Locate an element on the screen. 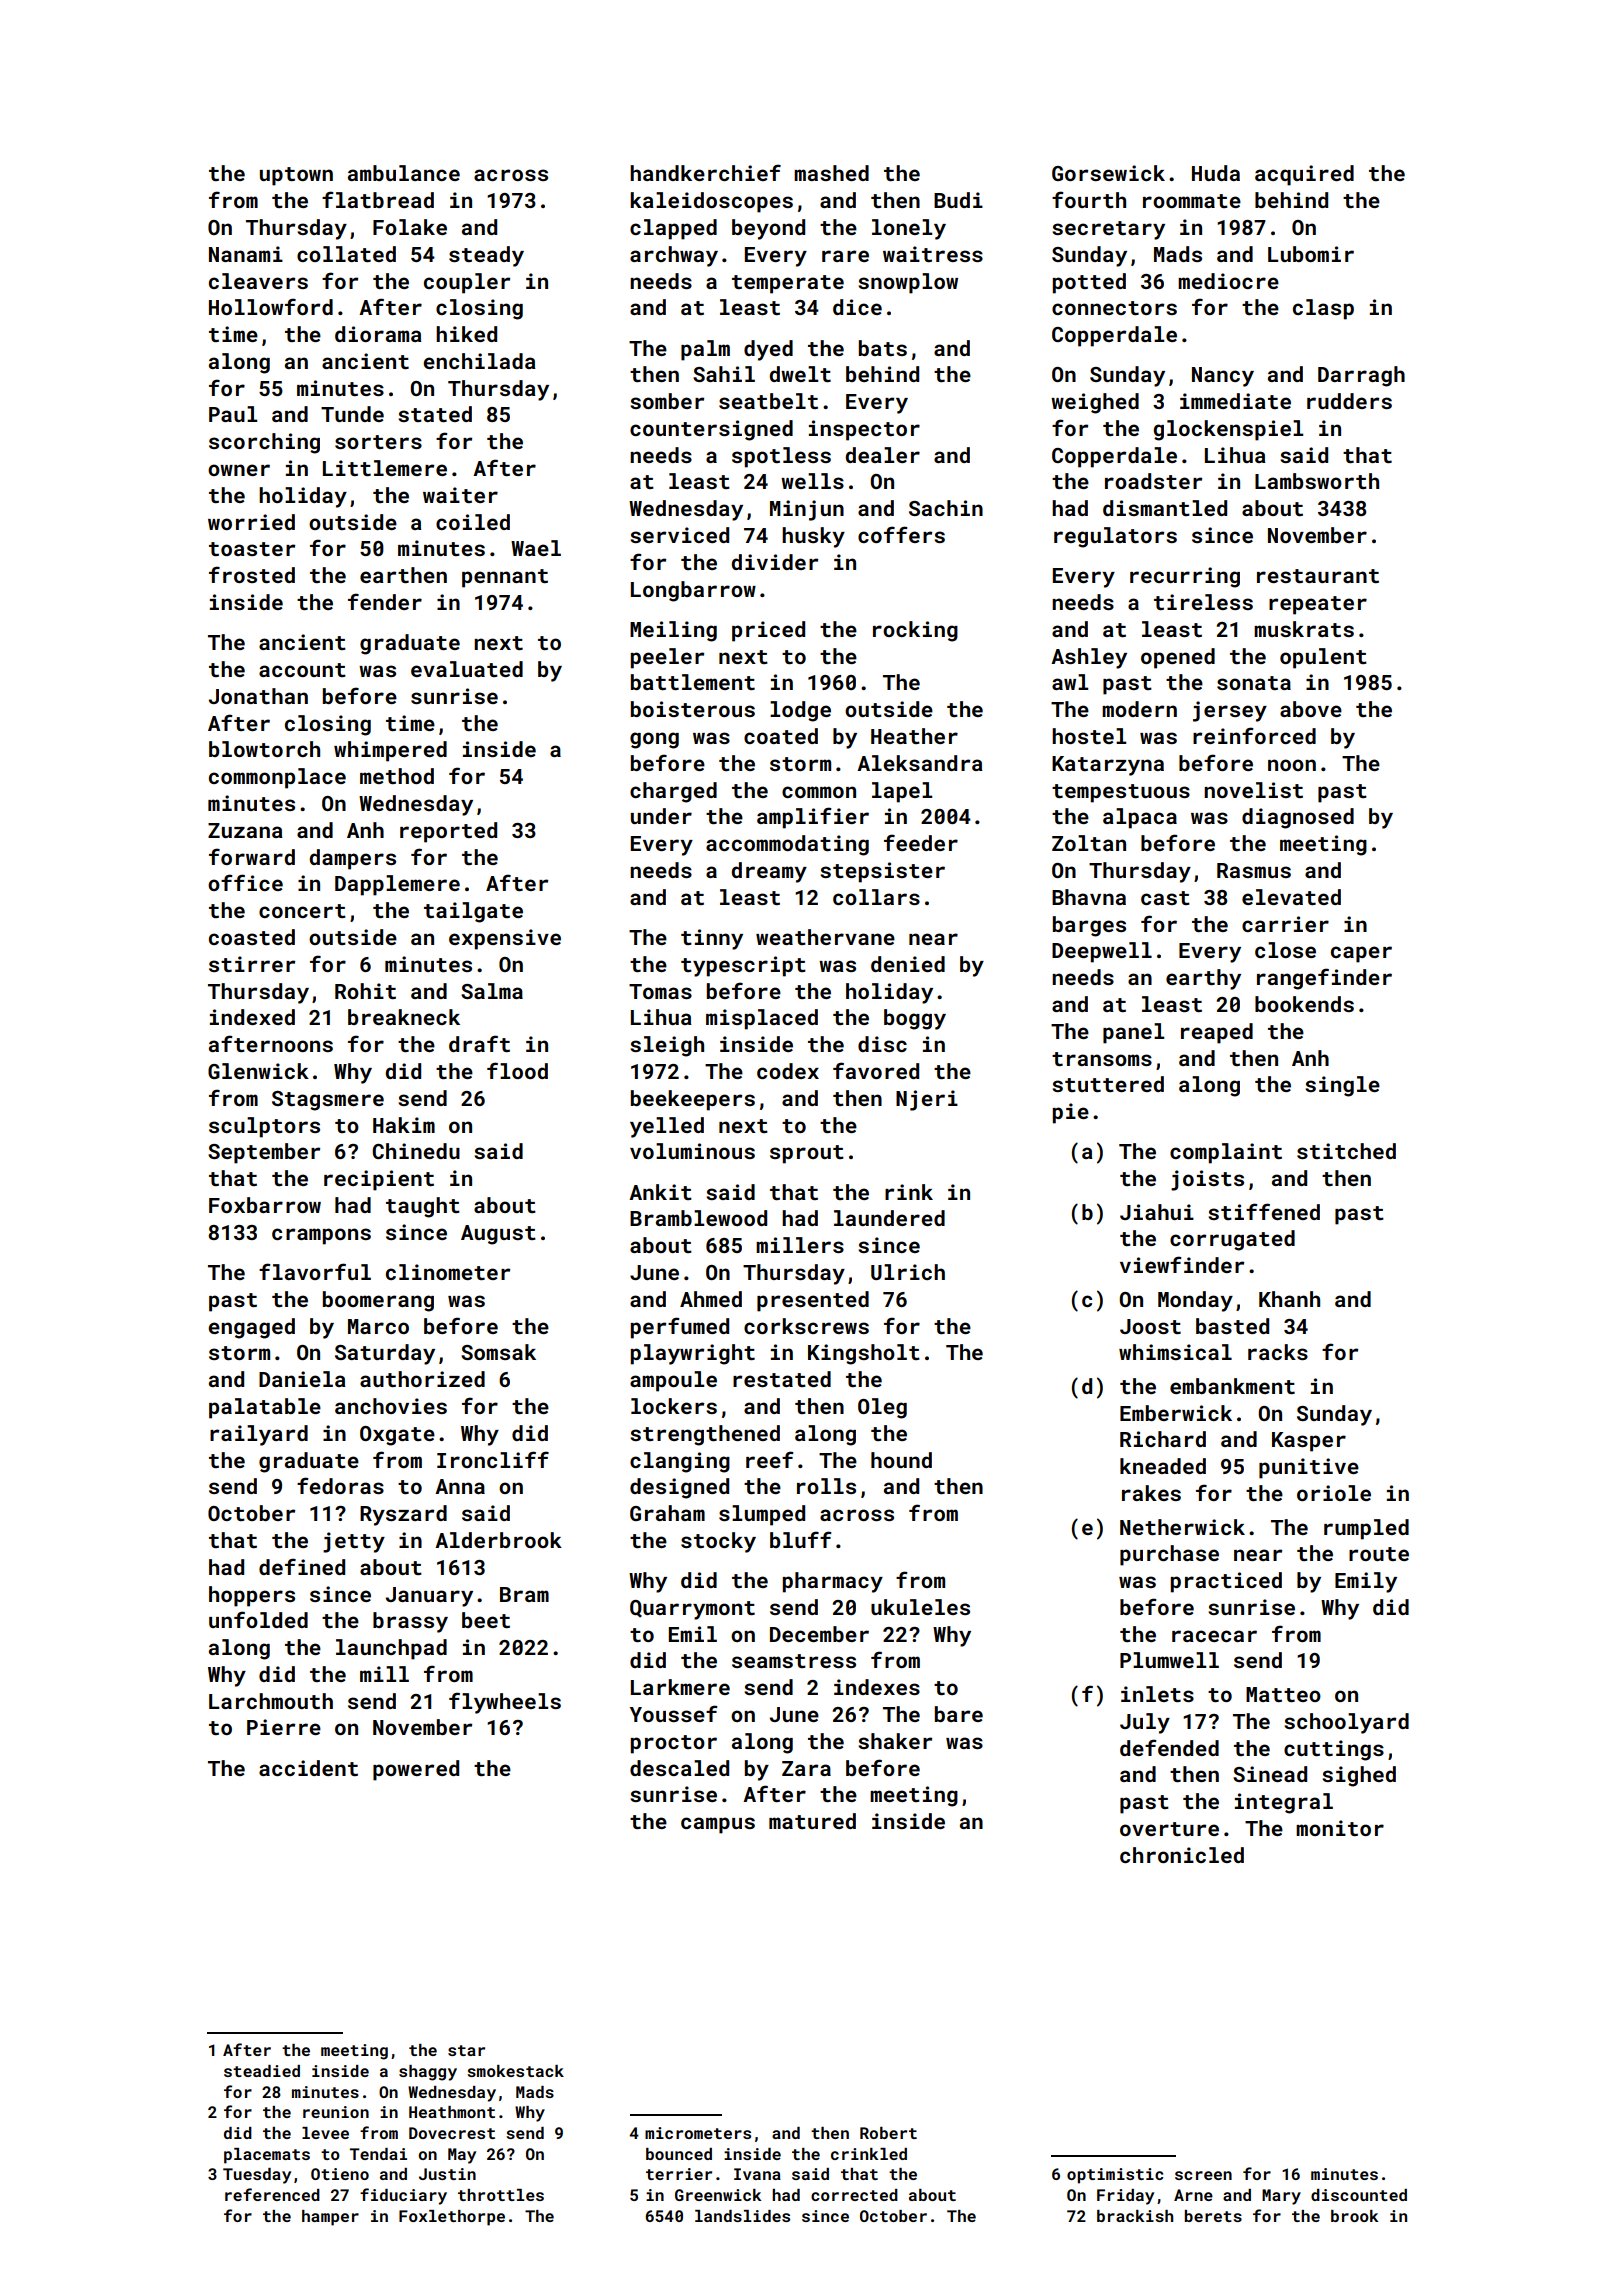  route is located at coordinates (1379, 1554).
